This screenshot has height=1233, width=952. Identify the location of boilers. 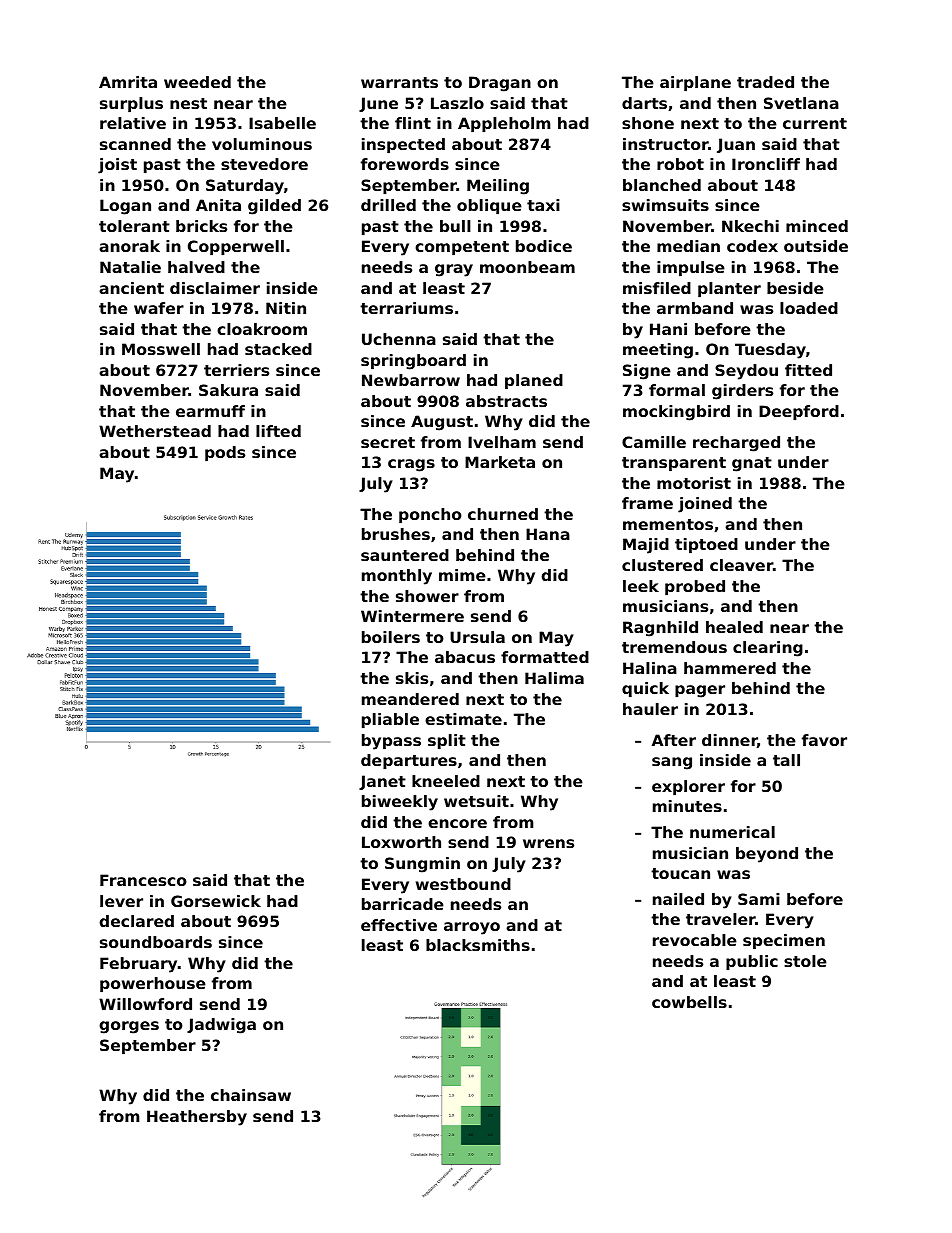
(391, 637).
